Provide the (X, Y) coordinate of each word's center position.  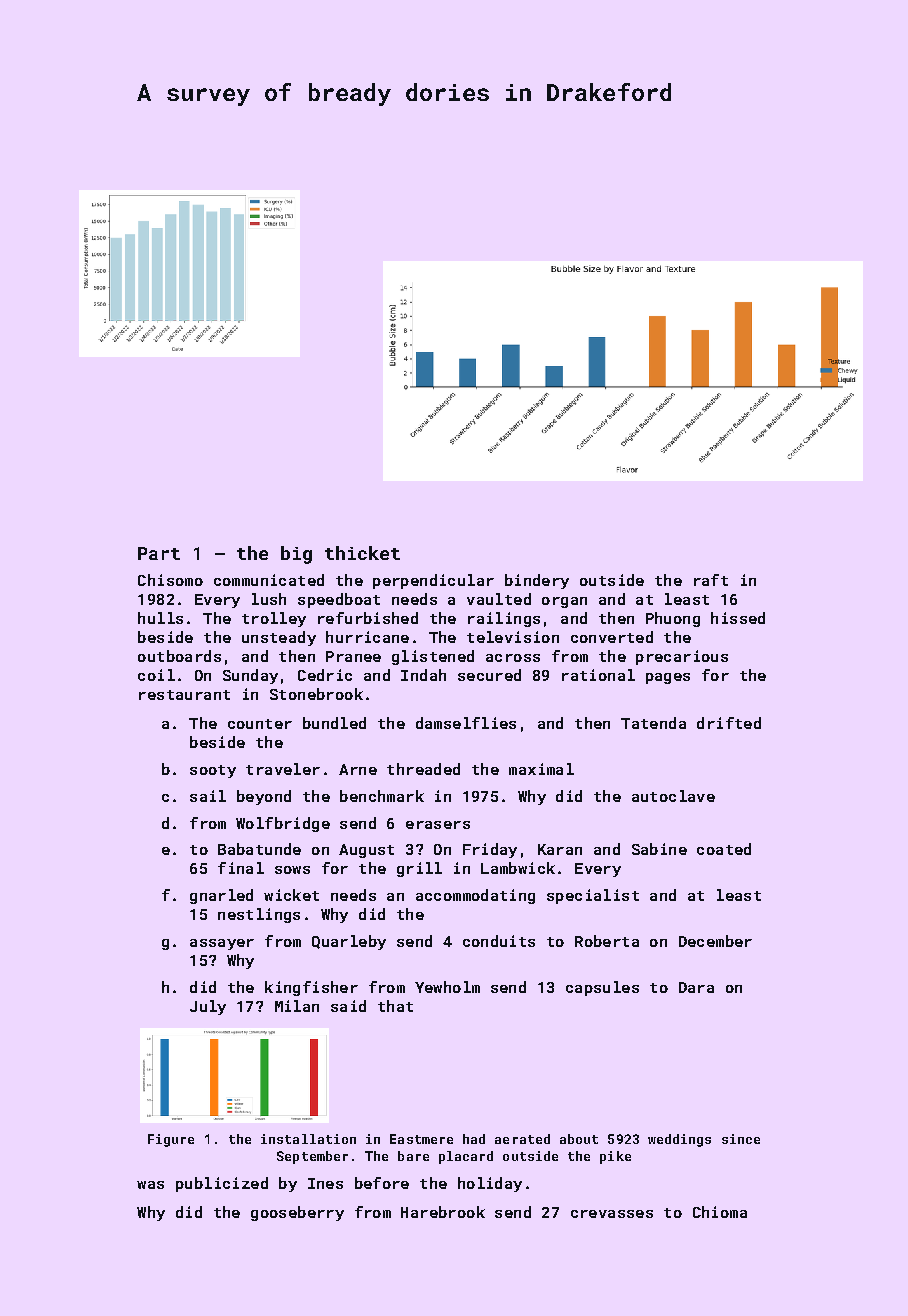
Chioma (720, 1212)
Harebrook (443, 1212)
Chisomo (170, 580)
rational (598, 675)
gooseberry (297, 1213)
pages (668, 678)
